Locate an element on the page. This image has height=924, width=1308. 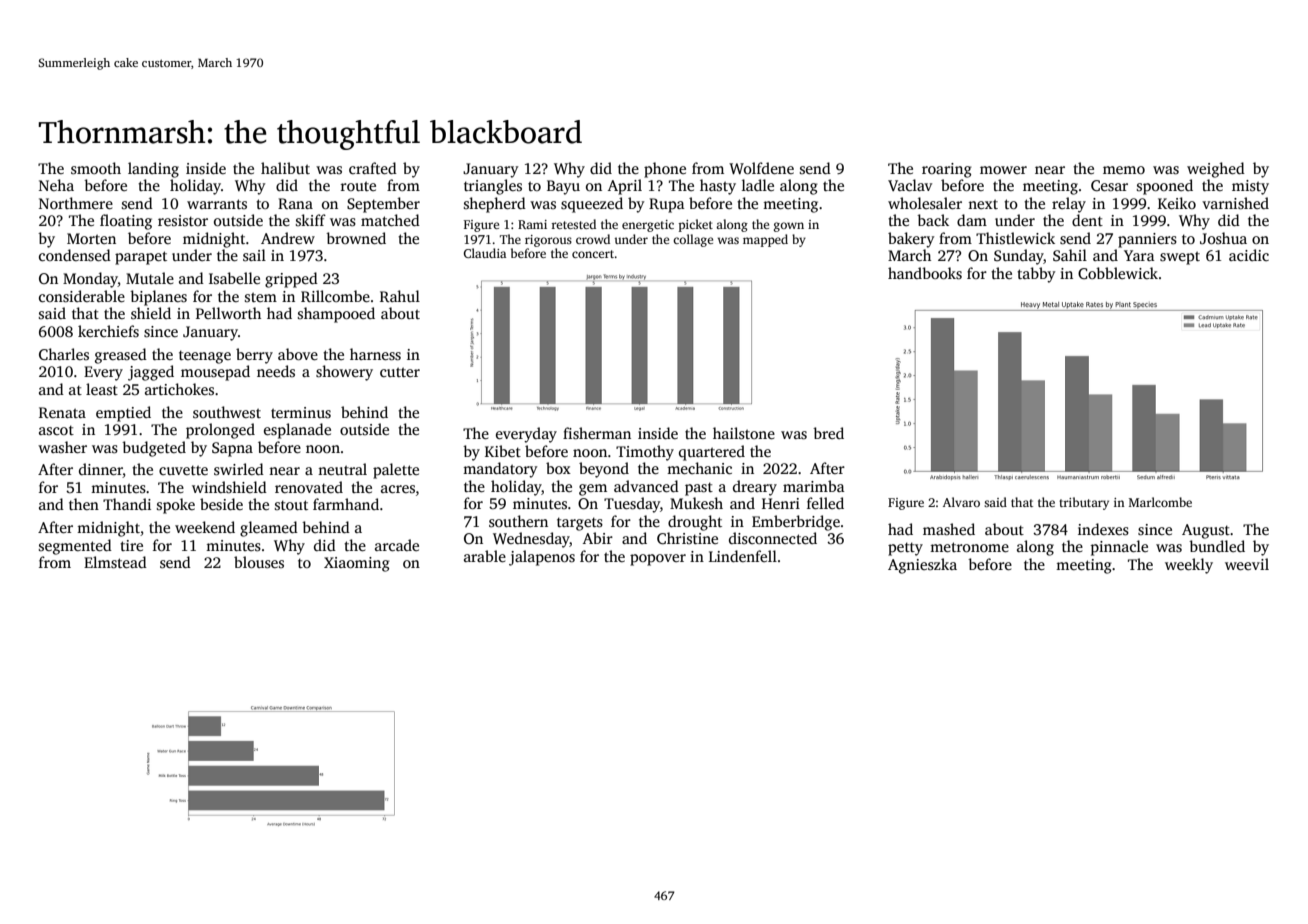
triangles is located at coordinates (493, 187).
